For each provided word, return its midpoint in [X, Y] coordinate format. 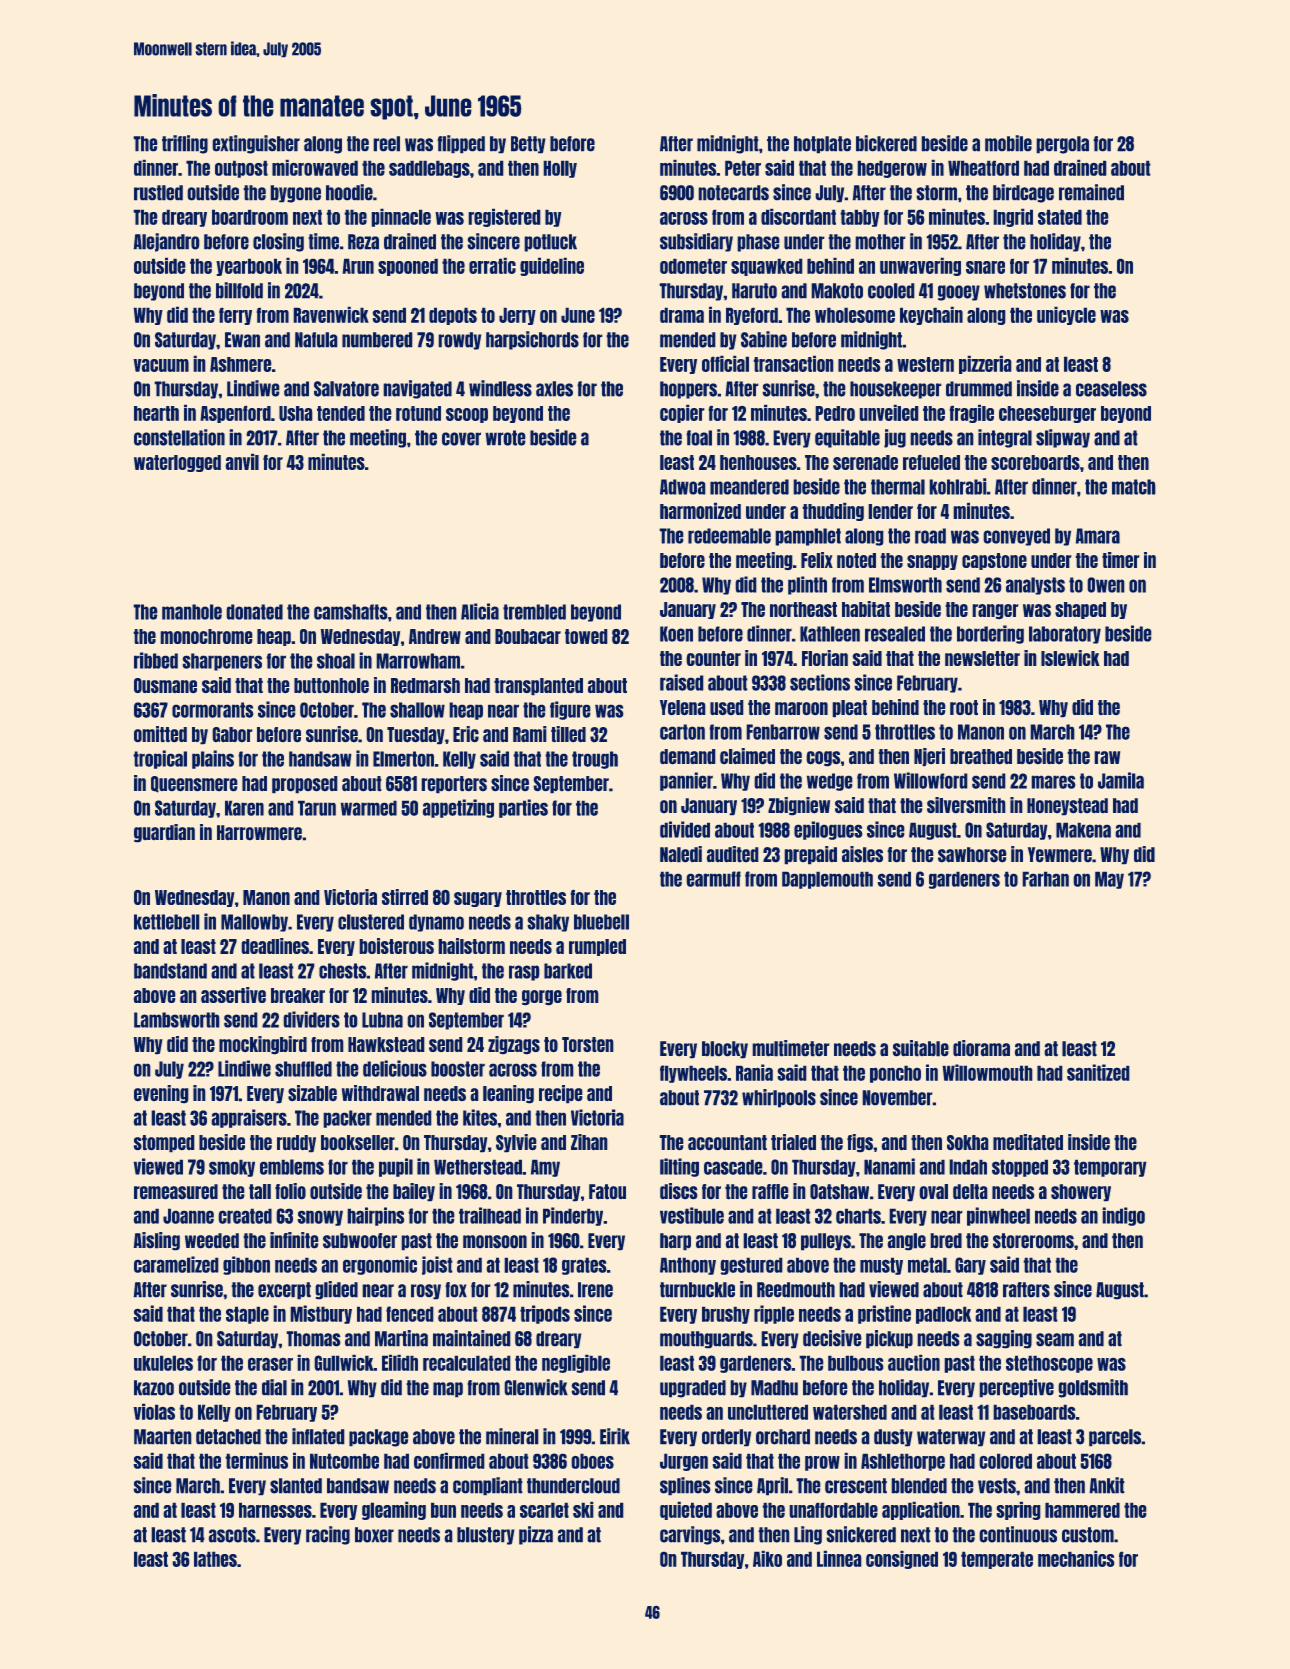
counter [714, 658]
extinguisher [256, 144]
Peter [743, 168]
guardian [164, 833]
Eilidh [400, 1363]
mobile [1008, 143]
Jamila [1121, 780]
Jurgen [684, 1462]
